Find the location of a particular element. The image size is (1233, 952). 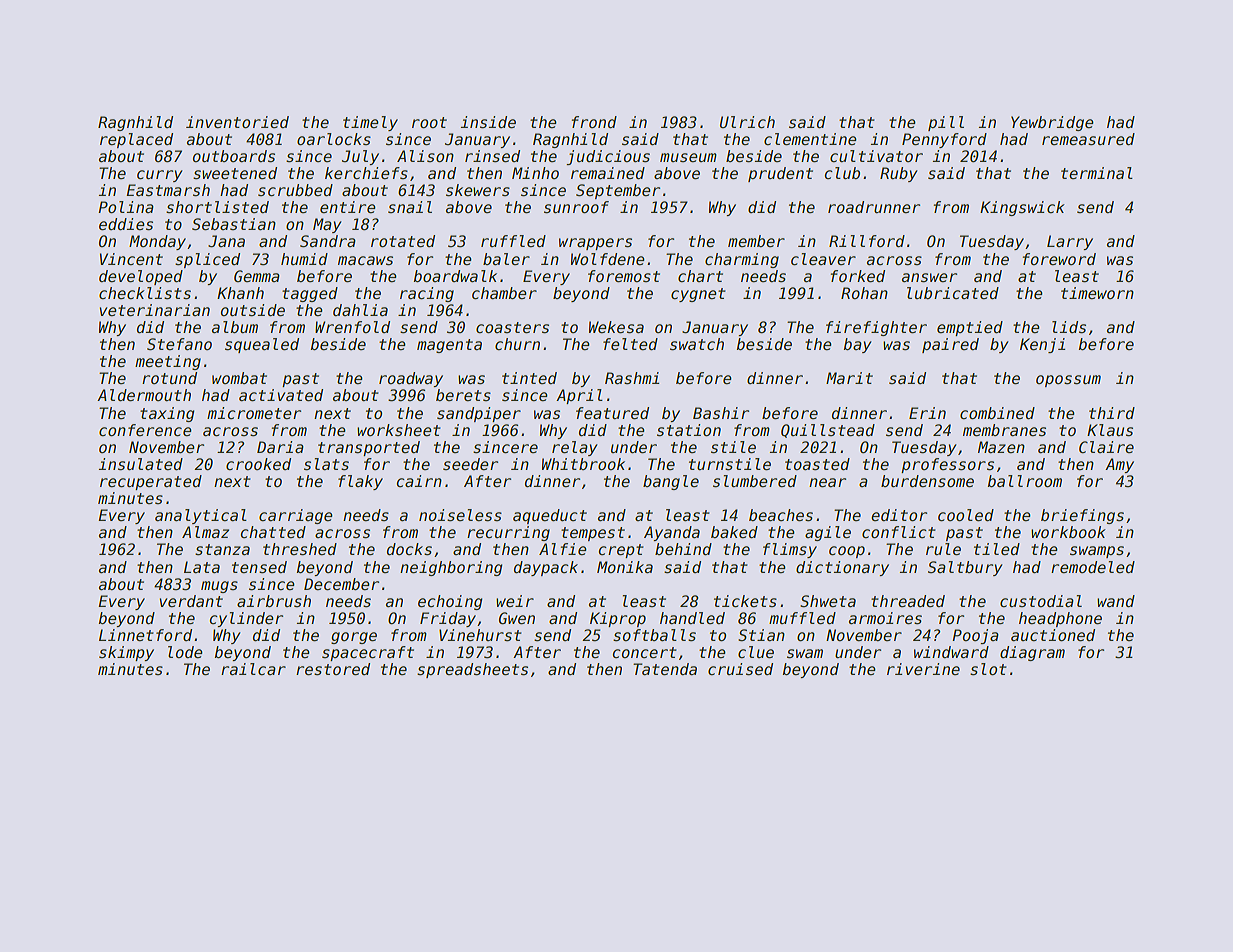

skewers is located at coordinates (478, 190).
